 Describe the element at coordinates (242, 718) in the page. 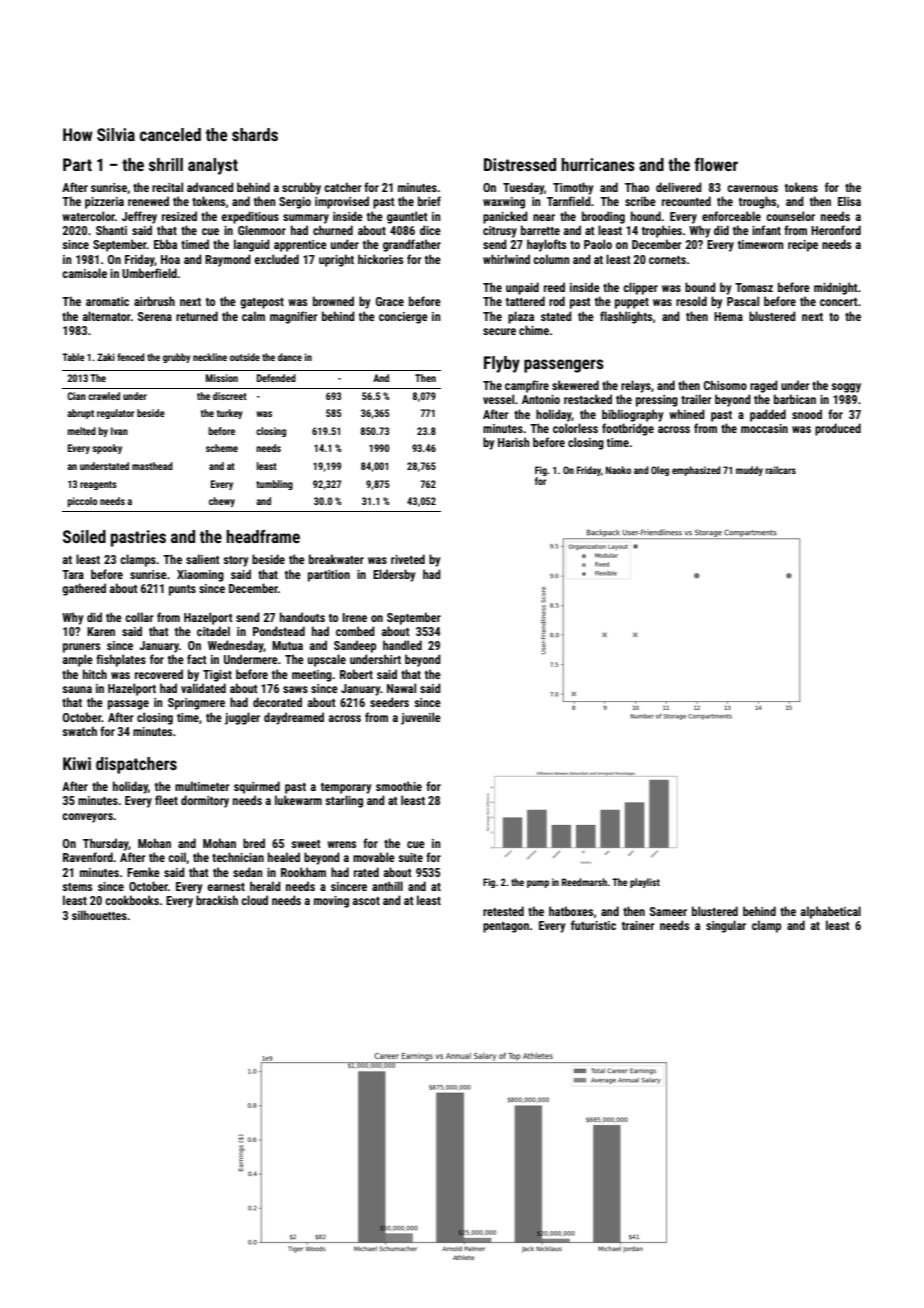

I see `juggler` at that location.
